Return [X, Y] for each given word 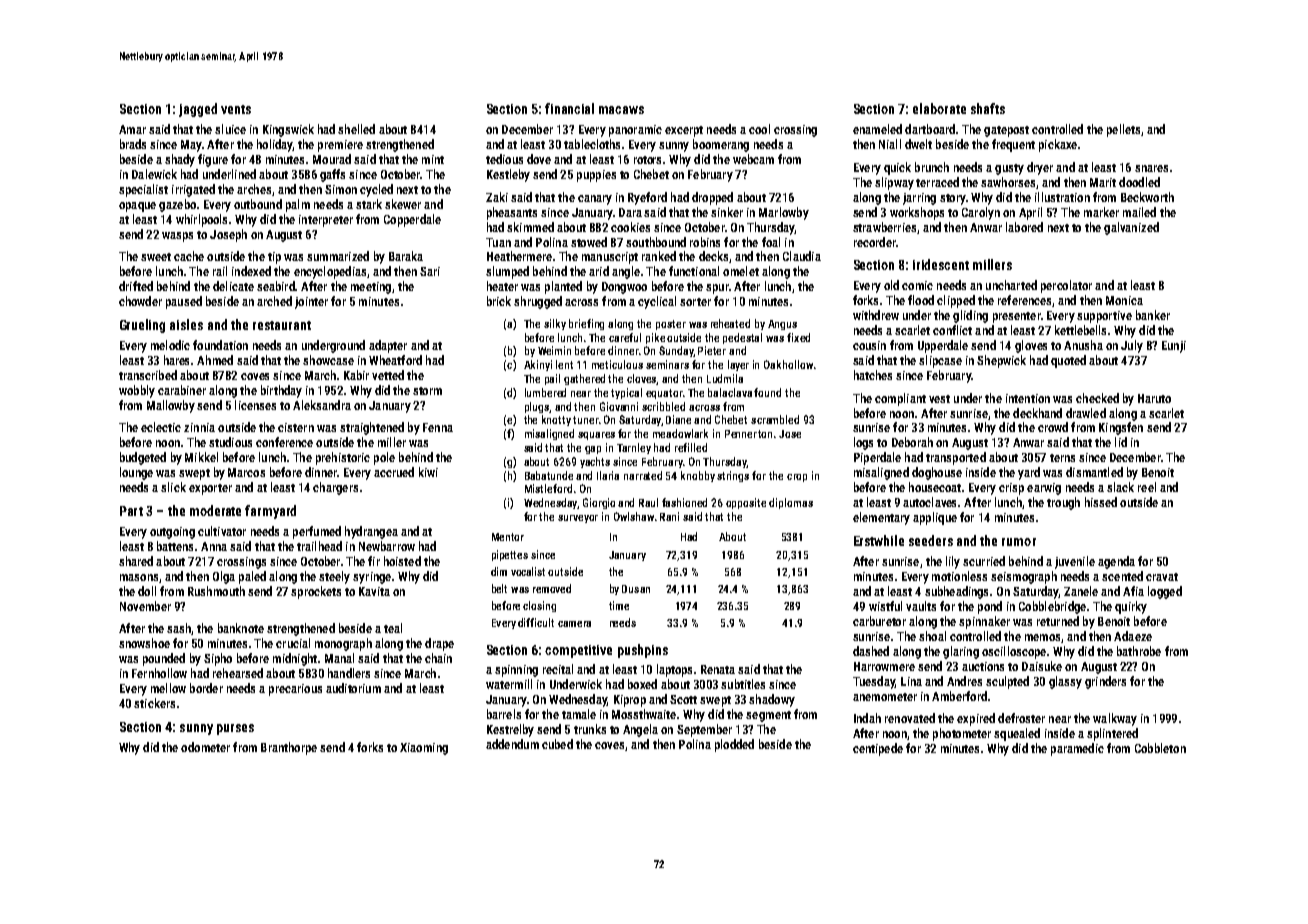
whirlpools [201, 220]
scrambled [775, 419]
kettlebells [1080, 330]
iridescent [941, 264]
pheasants [512, 213]
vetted [388, 375]
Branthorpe [289, 748]
